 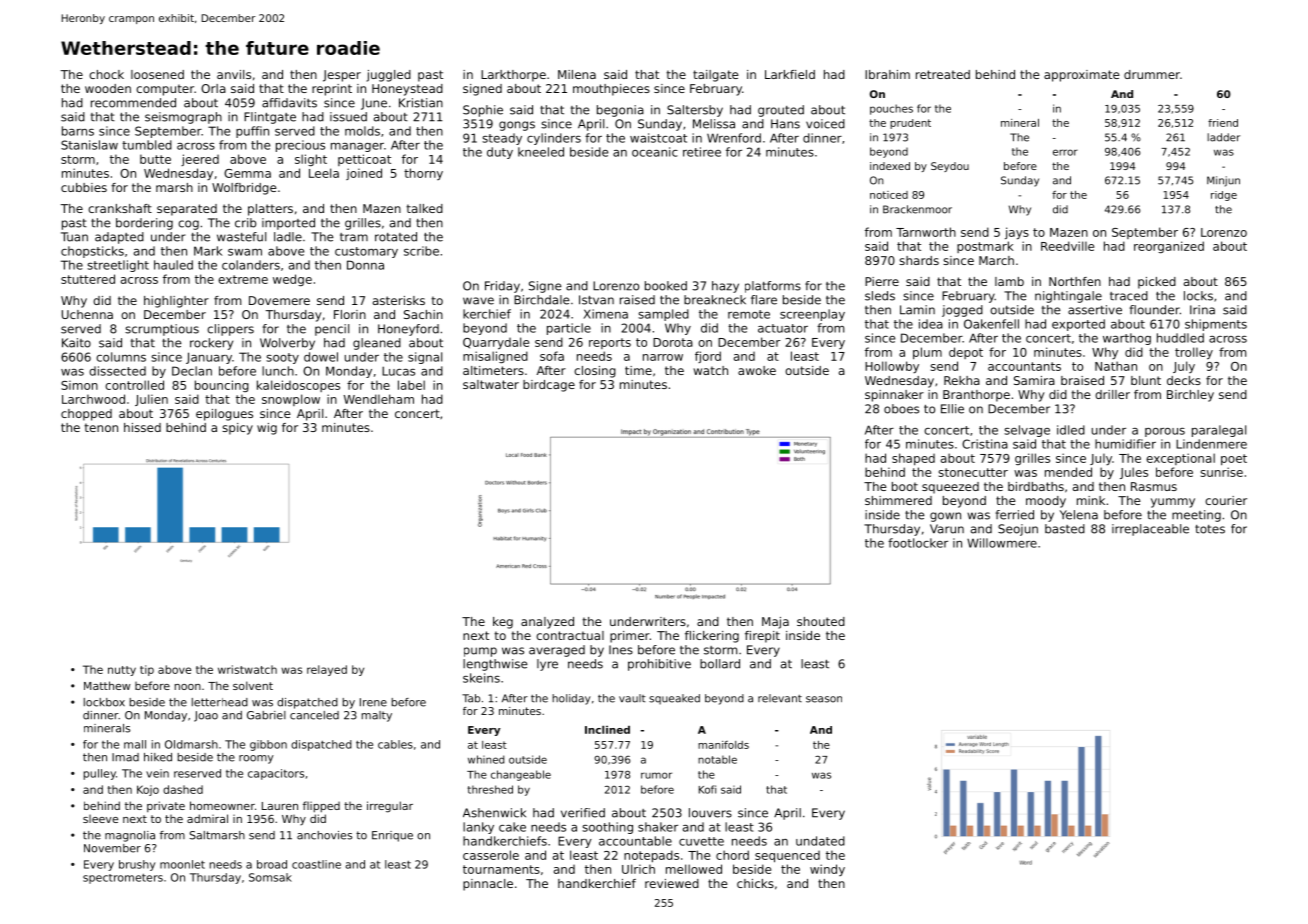 I want to click on tailgate, so click(x=716, y=76).
